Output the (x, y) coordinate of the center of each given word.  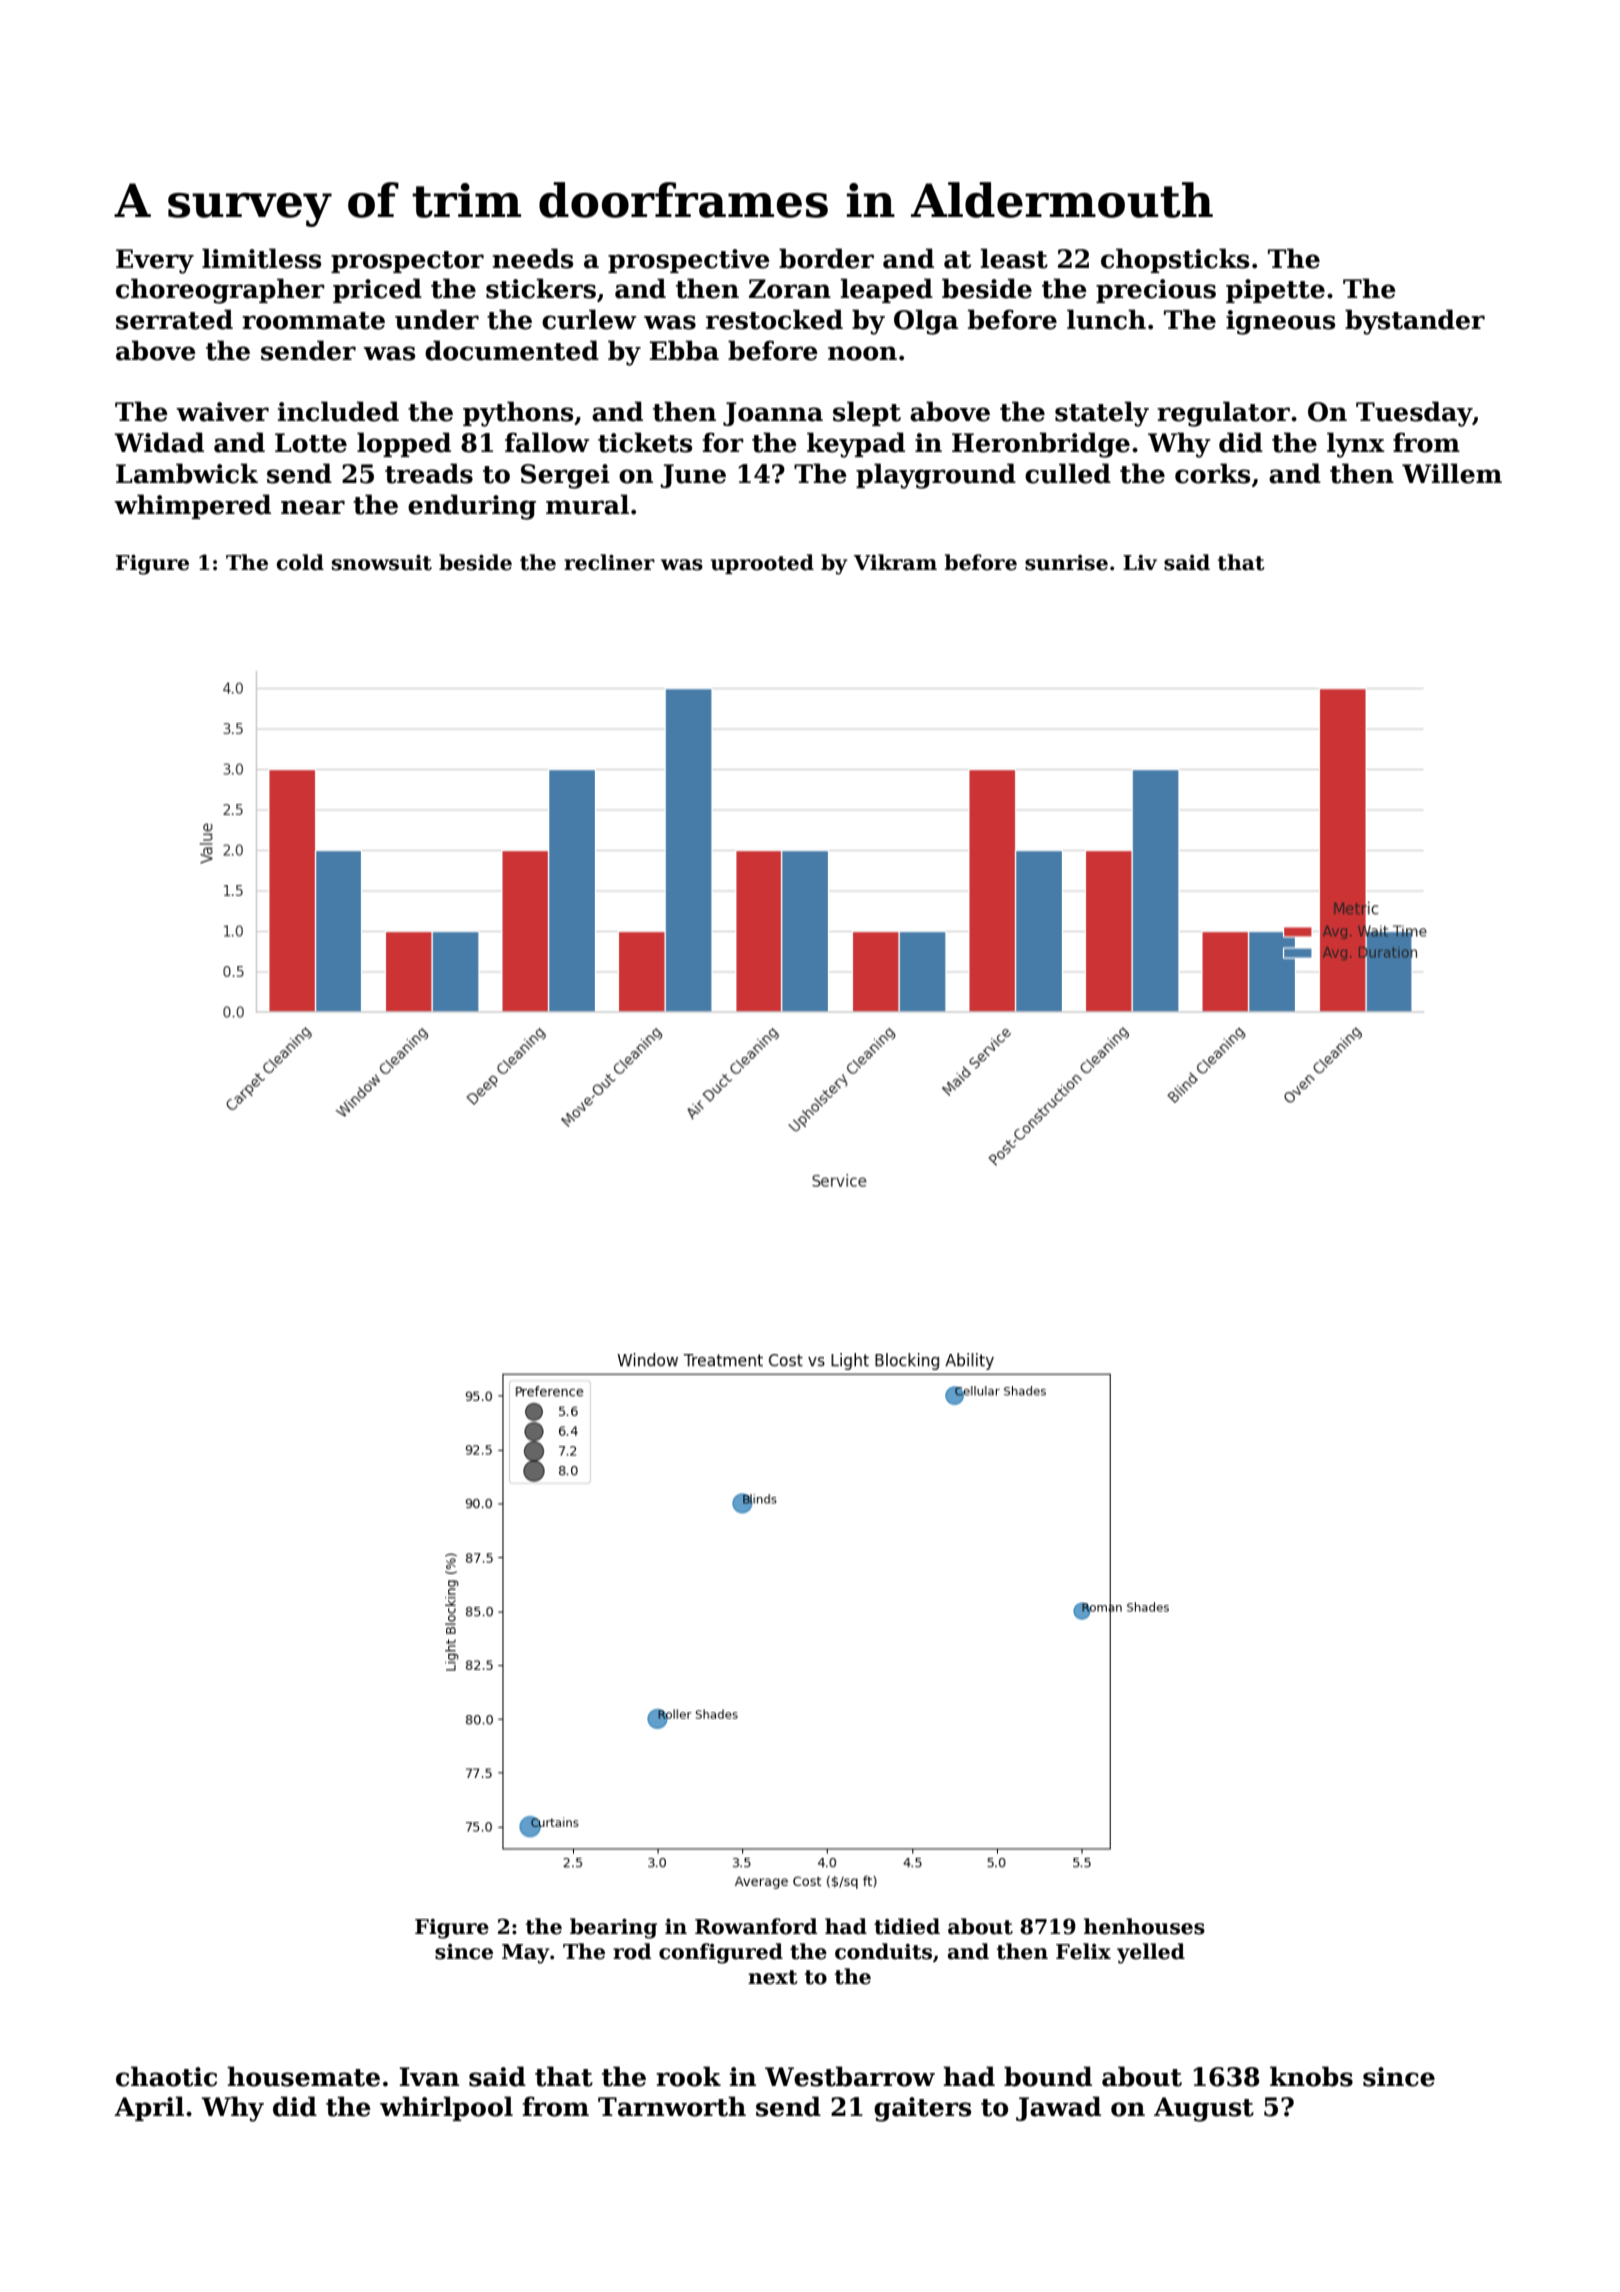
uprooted (762, 564)
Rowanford (756, 1926)
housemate (303, 2076)
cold (300, 562)
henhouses (1144, 1926)
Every (155, 261)
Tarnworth (672, 2106)
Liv (1140, 562)
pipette (1275, 291)
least (1014, 258)
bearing (613, 1928)
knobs (1311, 2076)
